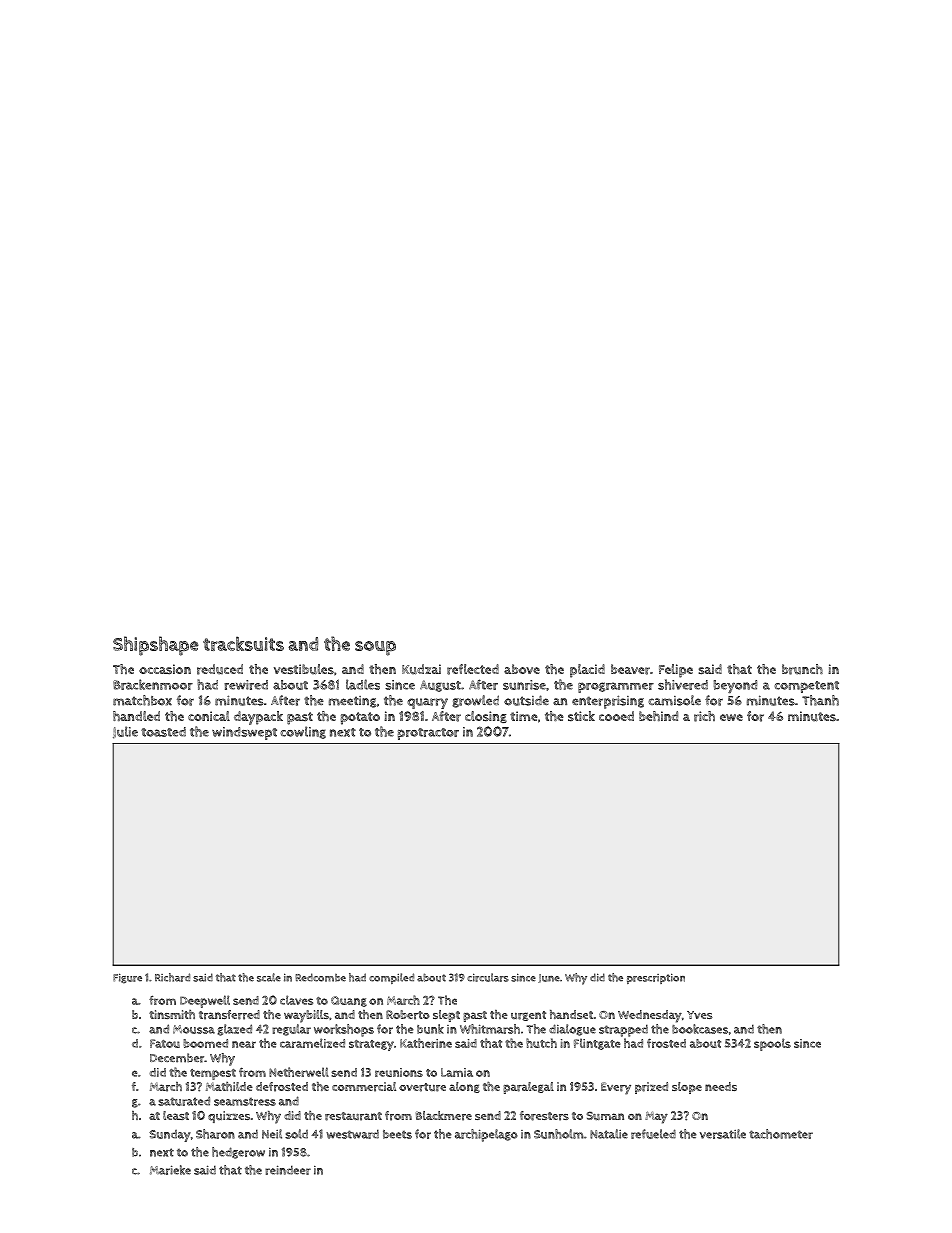 Image resolution: width=952 pixels, height=1233 pixels. What do you see at coordinates (288, 1170) in the document?
I see `reindeer` at bounding box center [288, 1170].
